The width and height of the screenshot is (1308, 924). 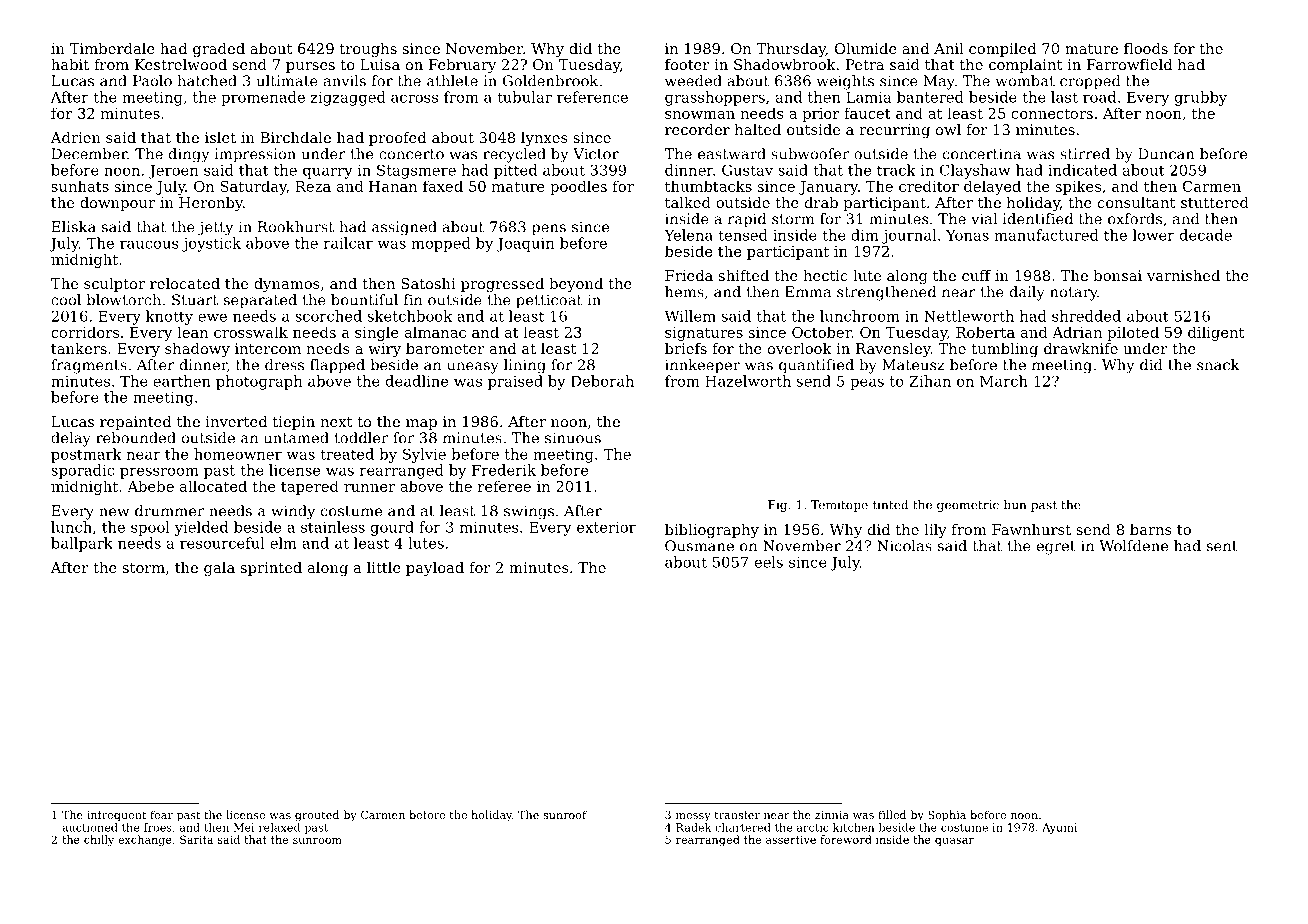 What do you see at coordinates (896, 170) in the screenshot?
I see `track` at bounding box center [896, 170].
